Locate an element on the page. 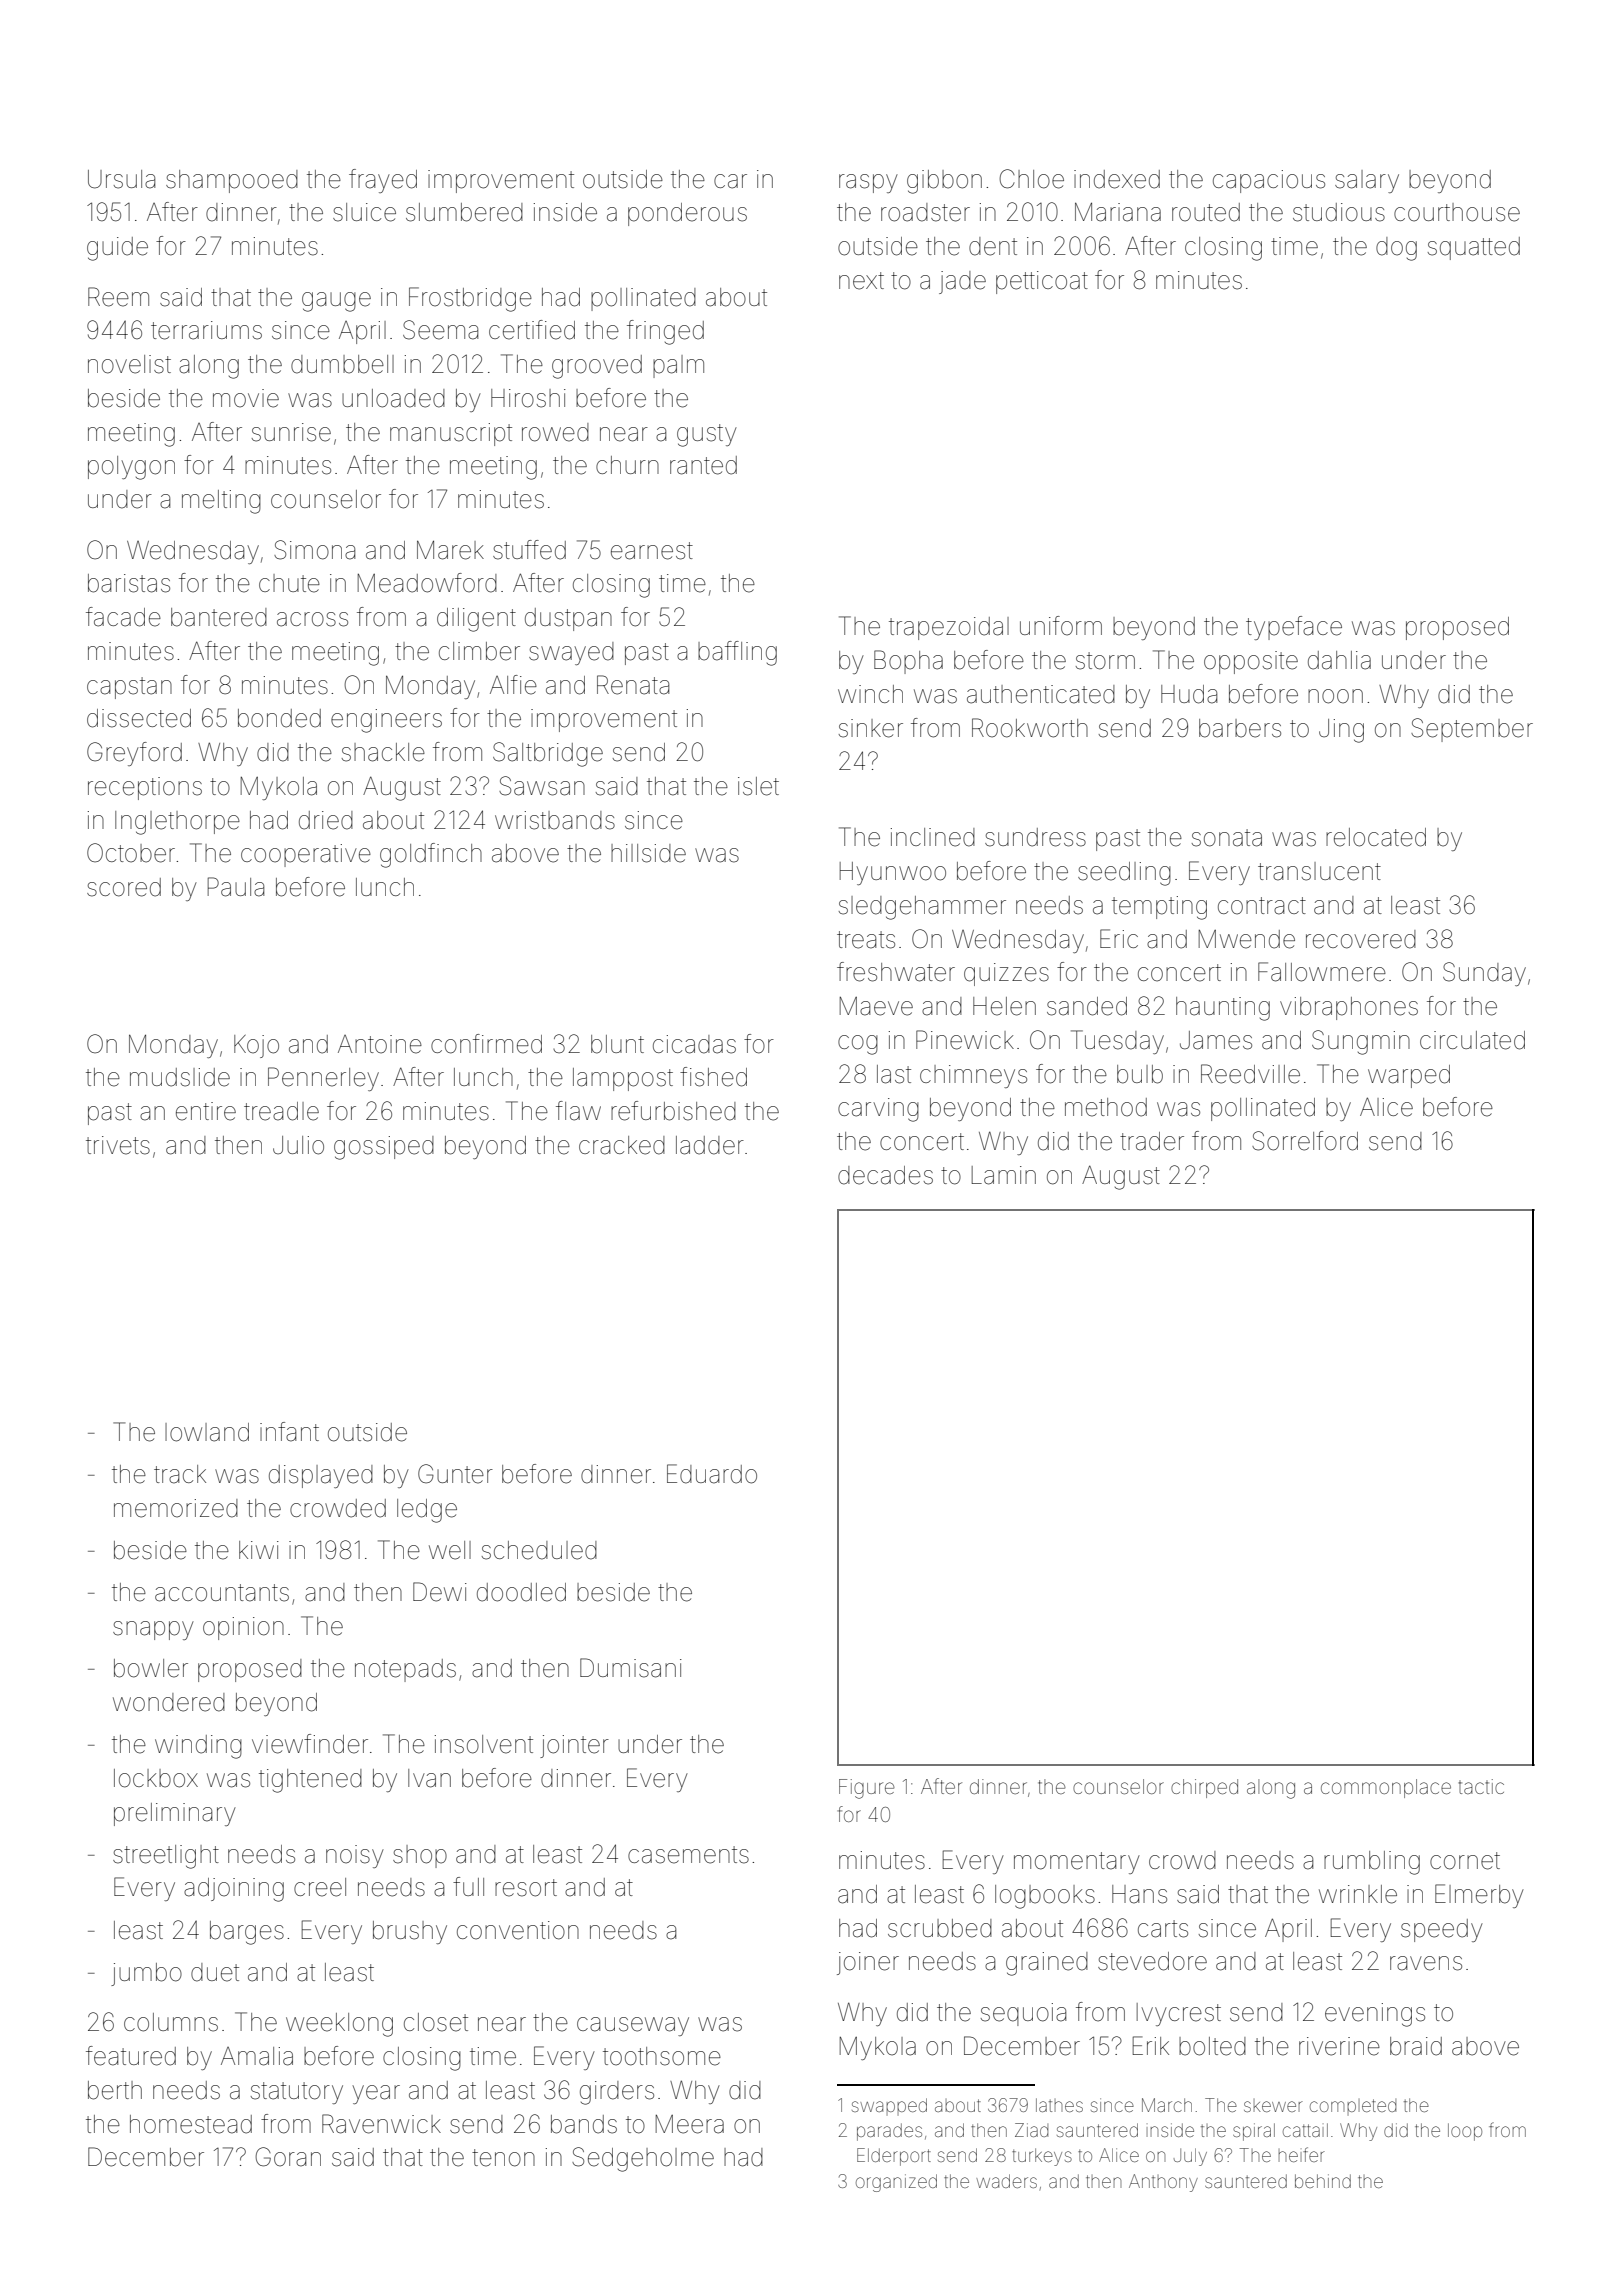 Image resolution: width=1620 pixels, height=2292 pixels. Dumisani is located at coordinates (631, 1668).
